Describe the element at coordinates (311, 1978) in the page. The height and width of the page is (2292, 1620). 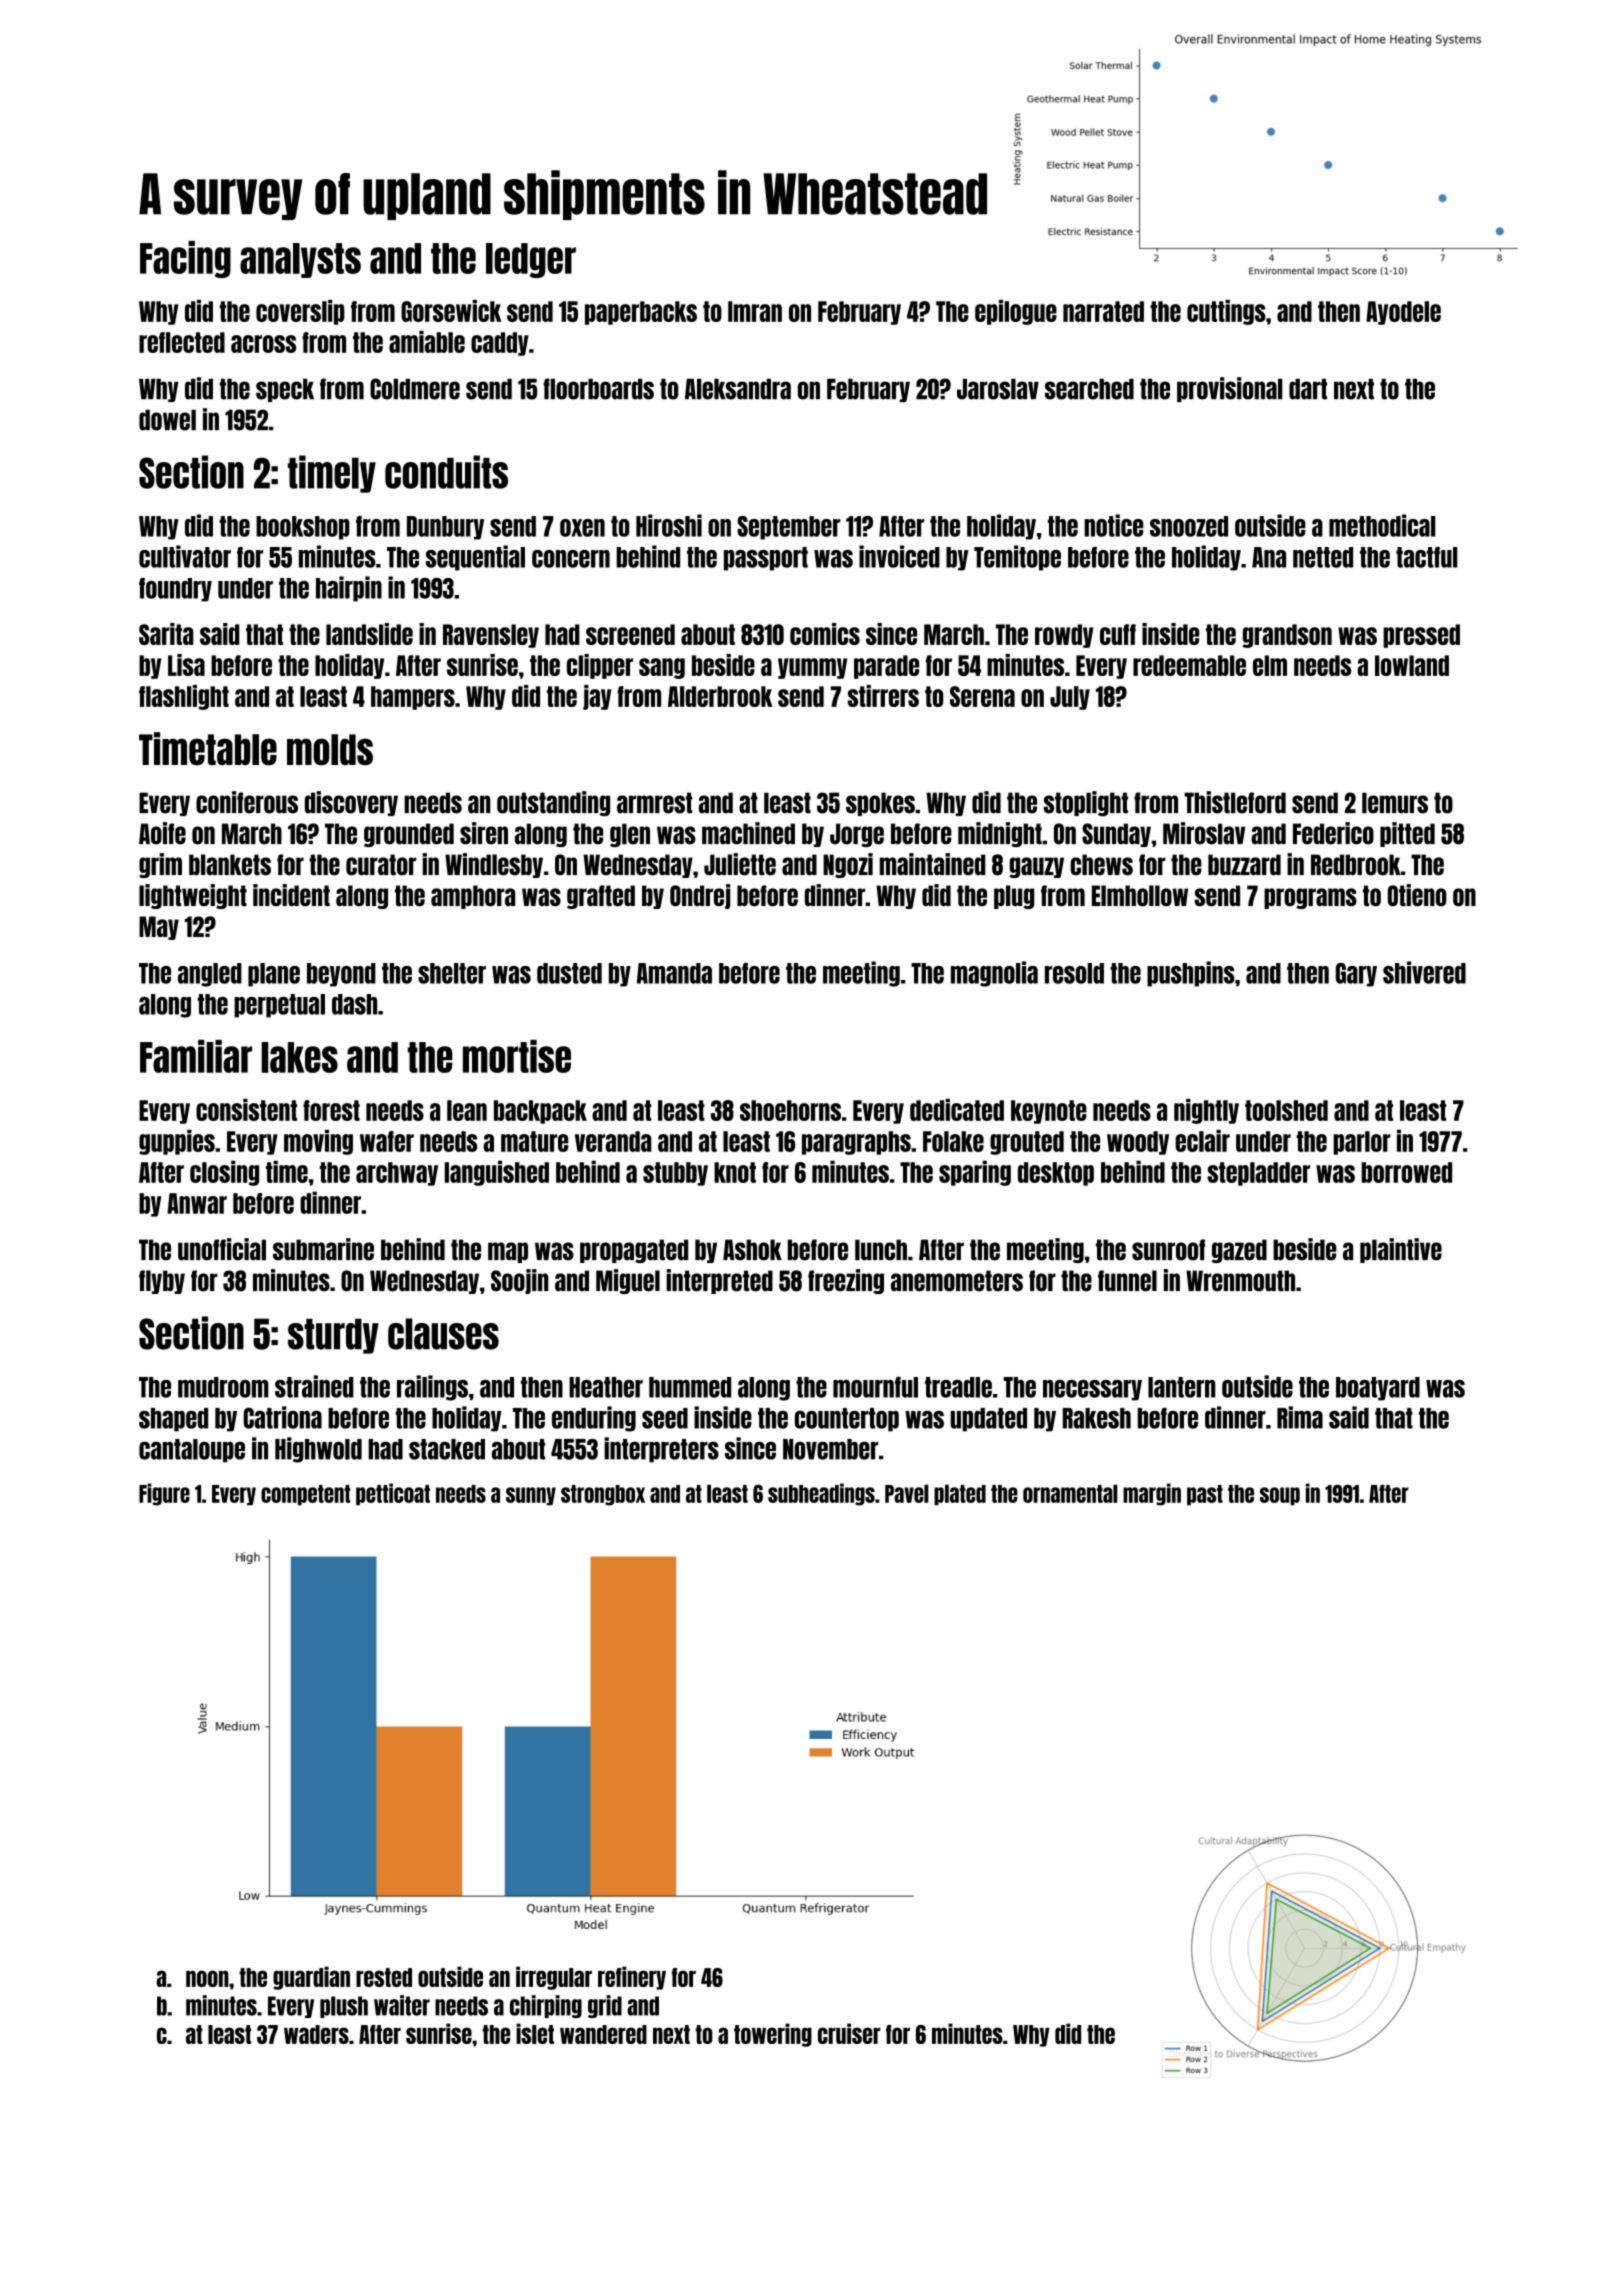
I see `guardian` at that location.
